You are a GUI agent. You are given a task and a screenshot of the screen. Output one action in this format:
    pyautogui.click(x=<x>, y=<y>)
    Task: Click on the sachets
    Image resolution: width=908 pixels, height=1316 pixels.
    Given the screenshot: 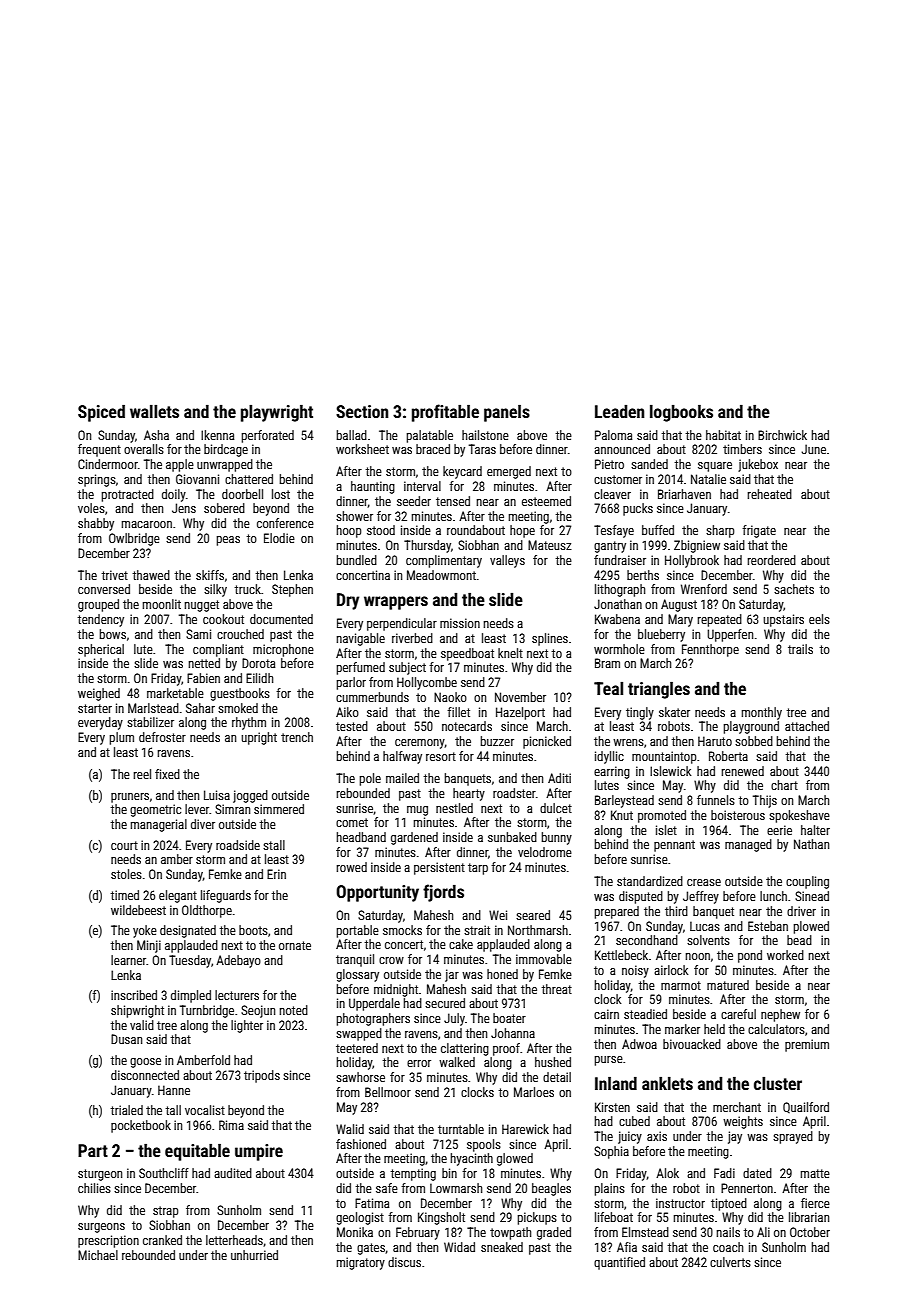 What is the action you would take?
    pyautogui.click(x=794, y=589)
